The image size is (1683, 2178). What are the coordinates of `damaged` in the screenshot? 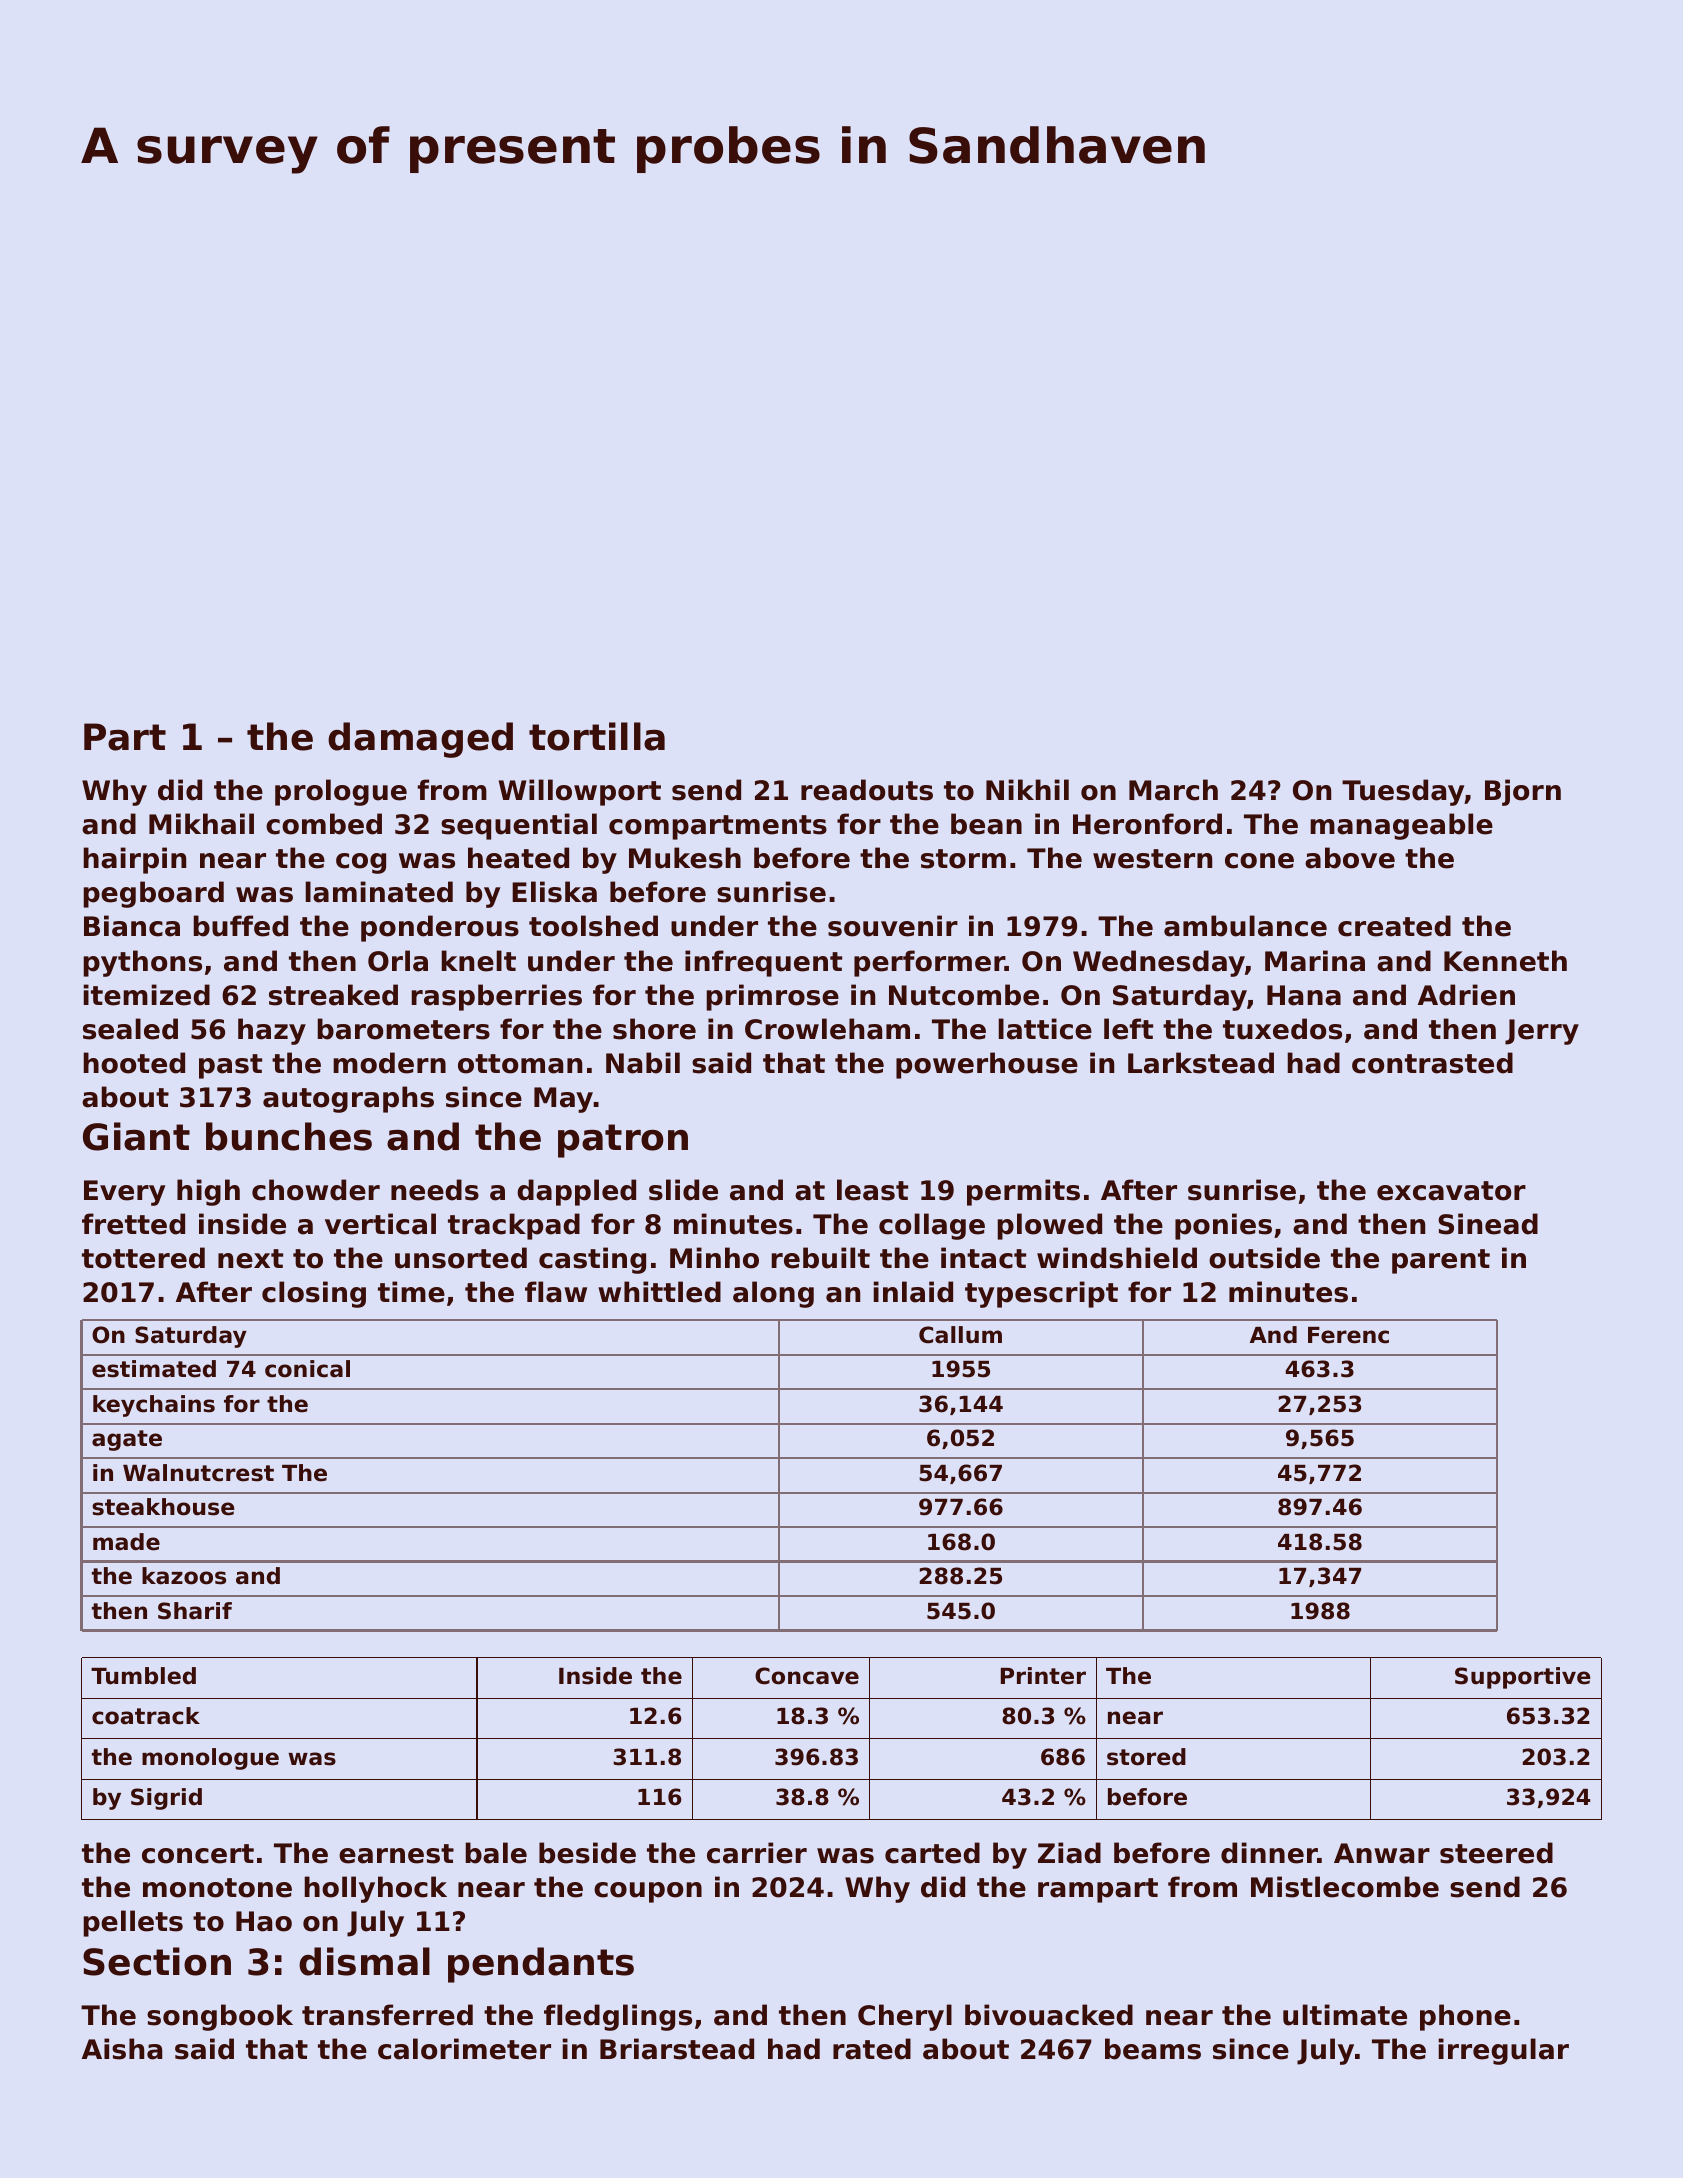 It's located at (420, 740).
